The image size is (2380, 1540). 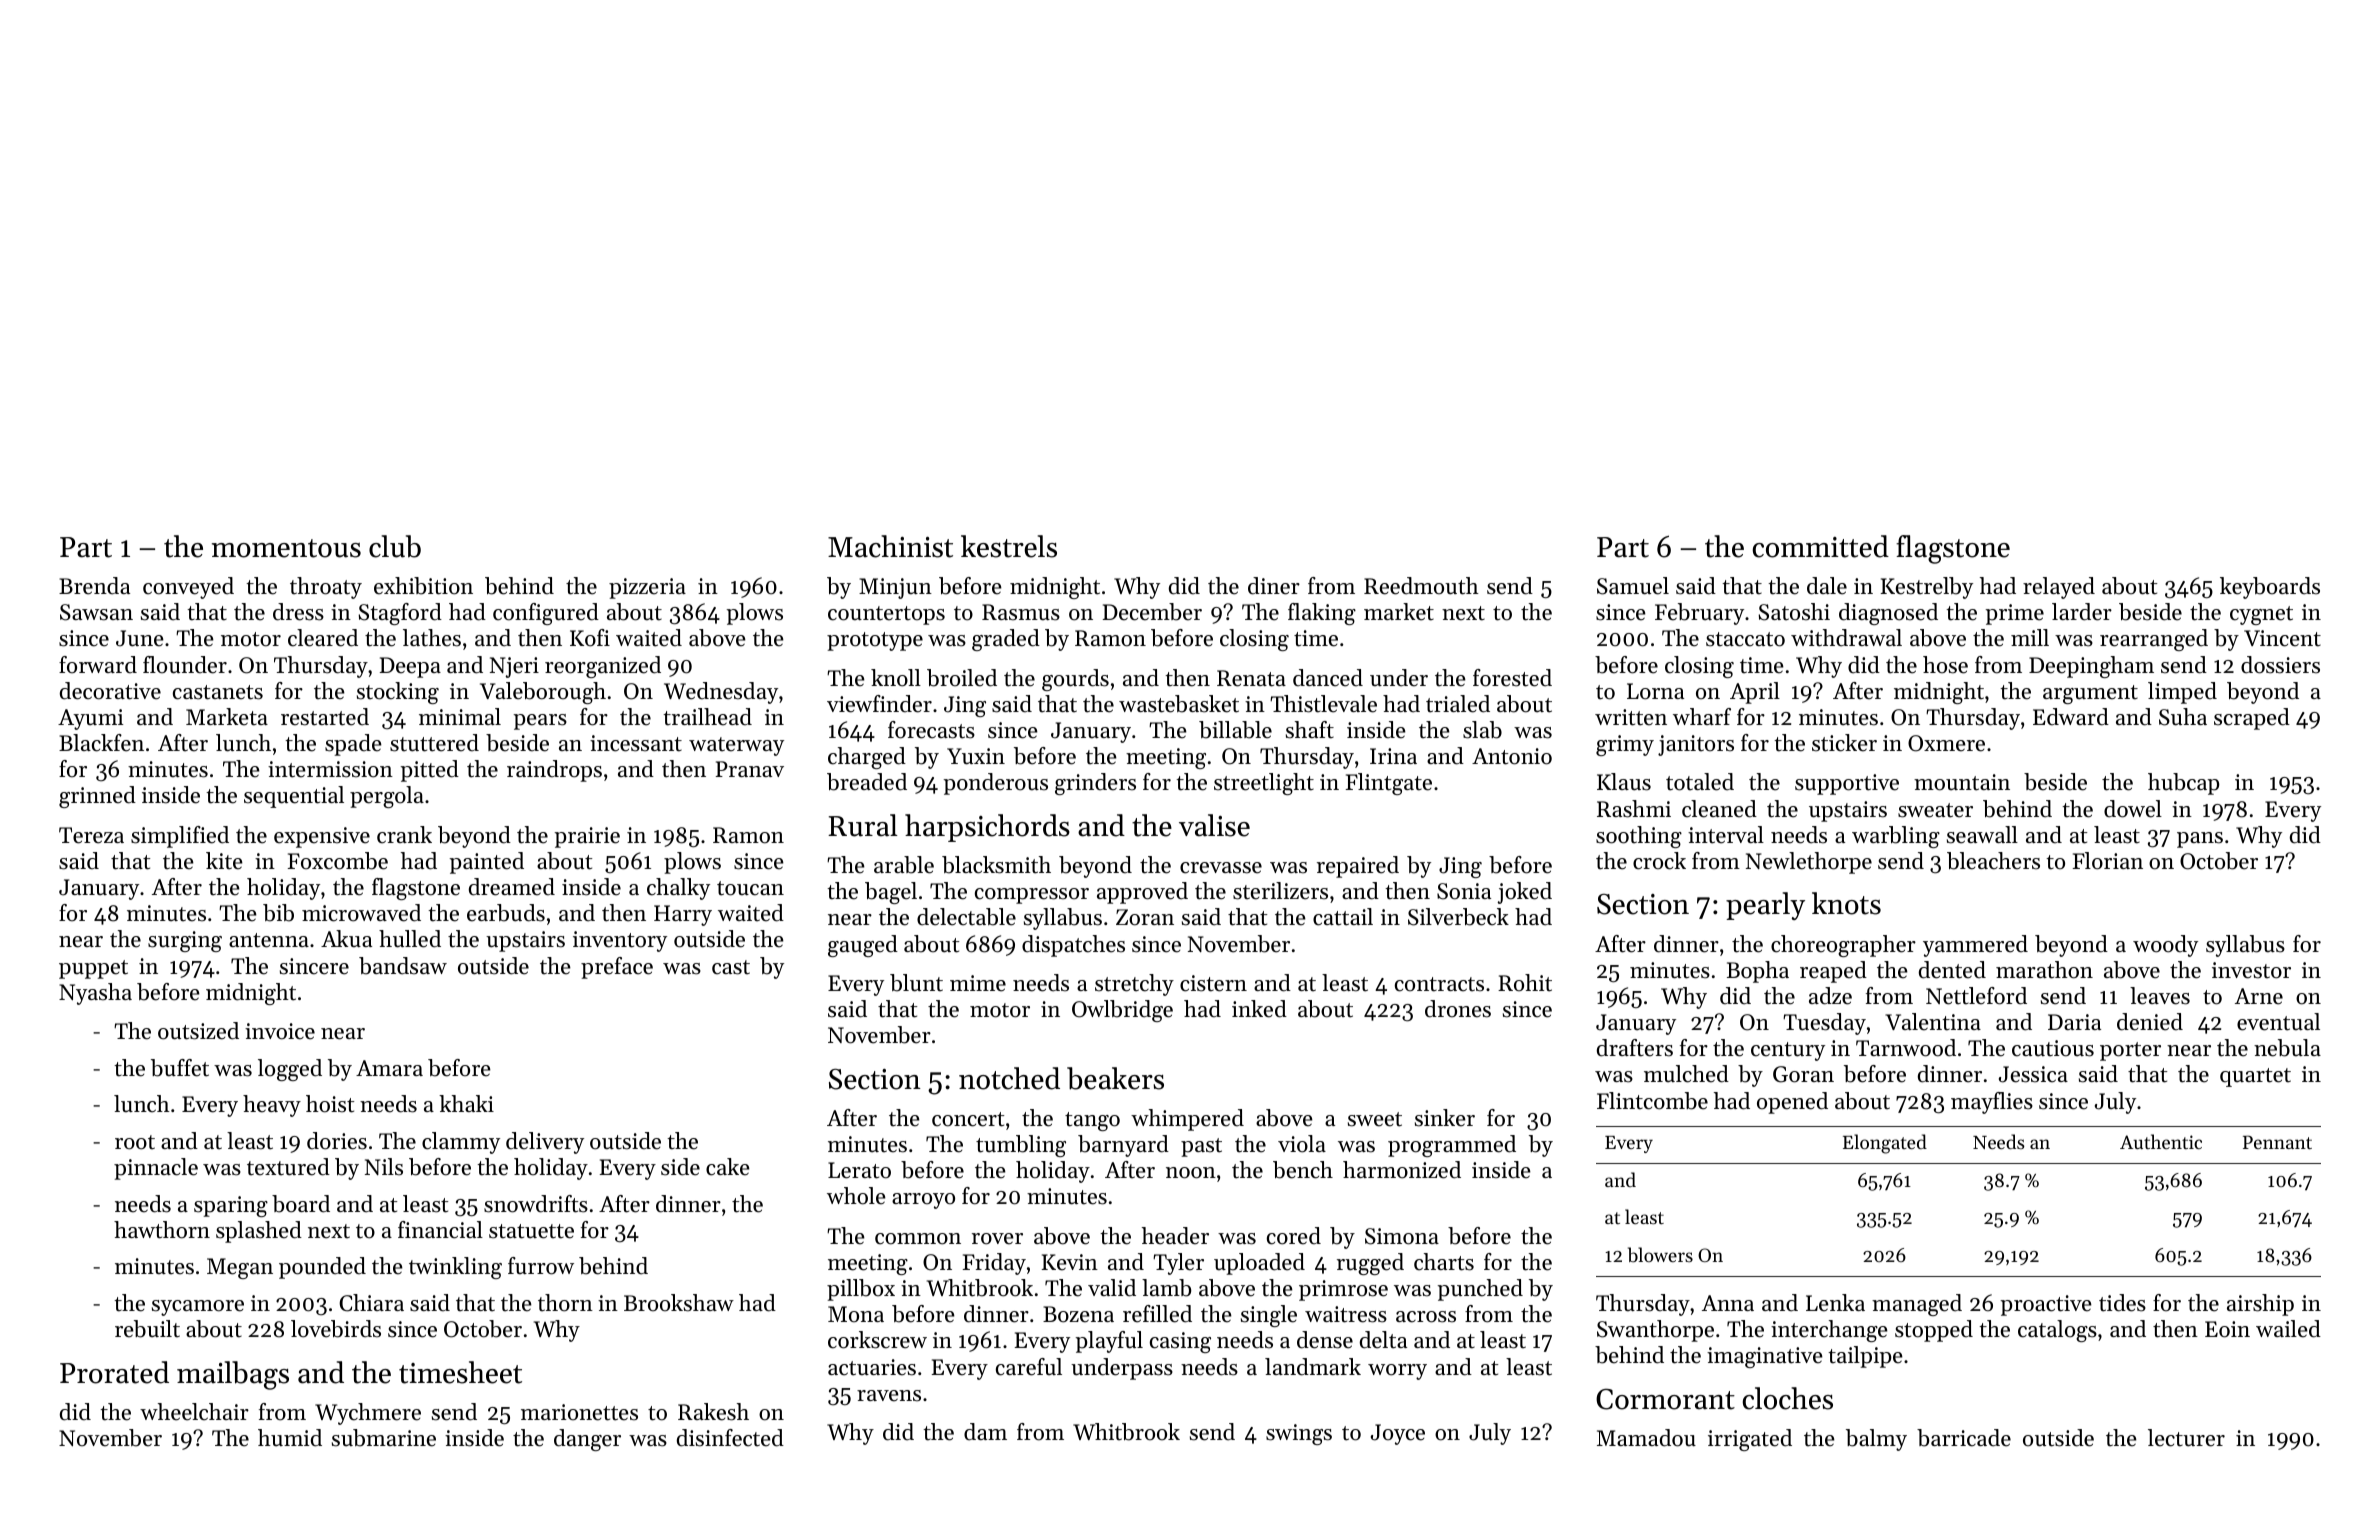 I want to click on buffet, so click(x=180, y=1068).
